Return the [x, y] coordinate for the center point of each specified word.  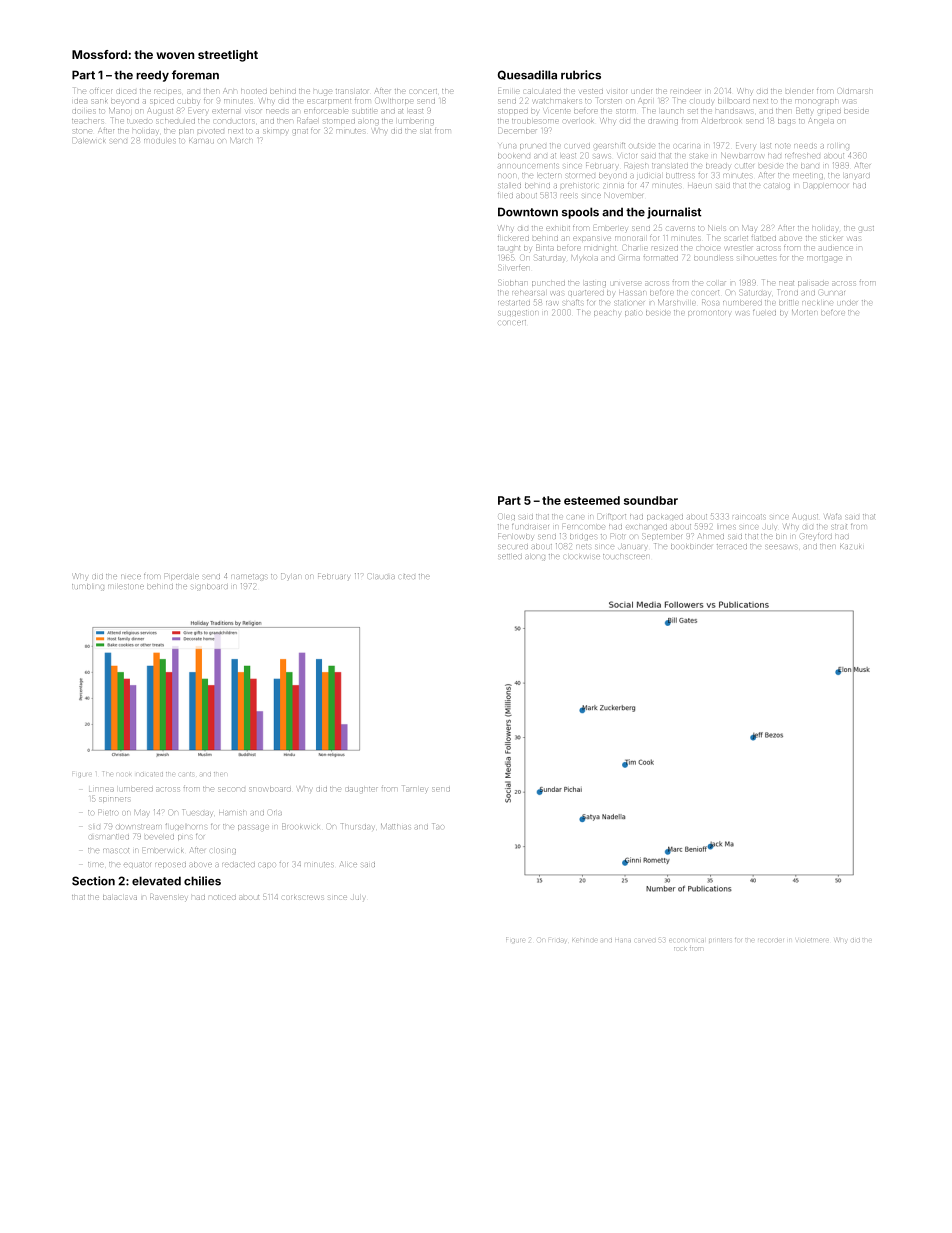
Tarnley [415, 788]
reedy [152, 76]
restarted [514, 302]
